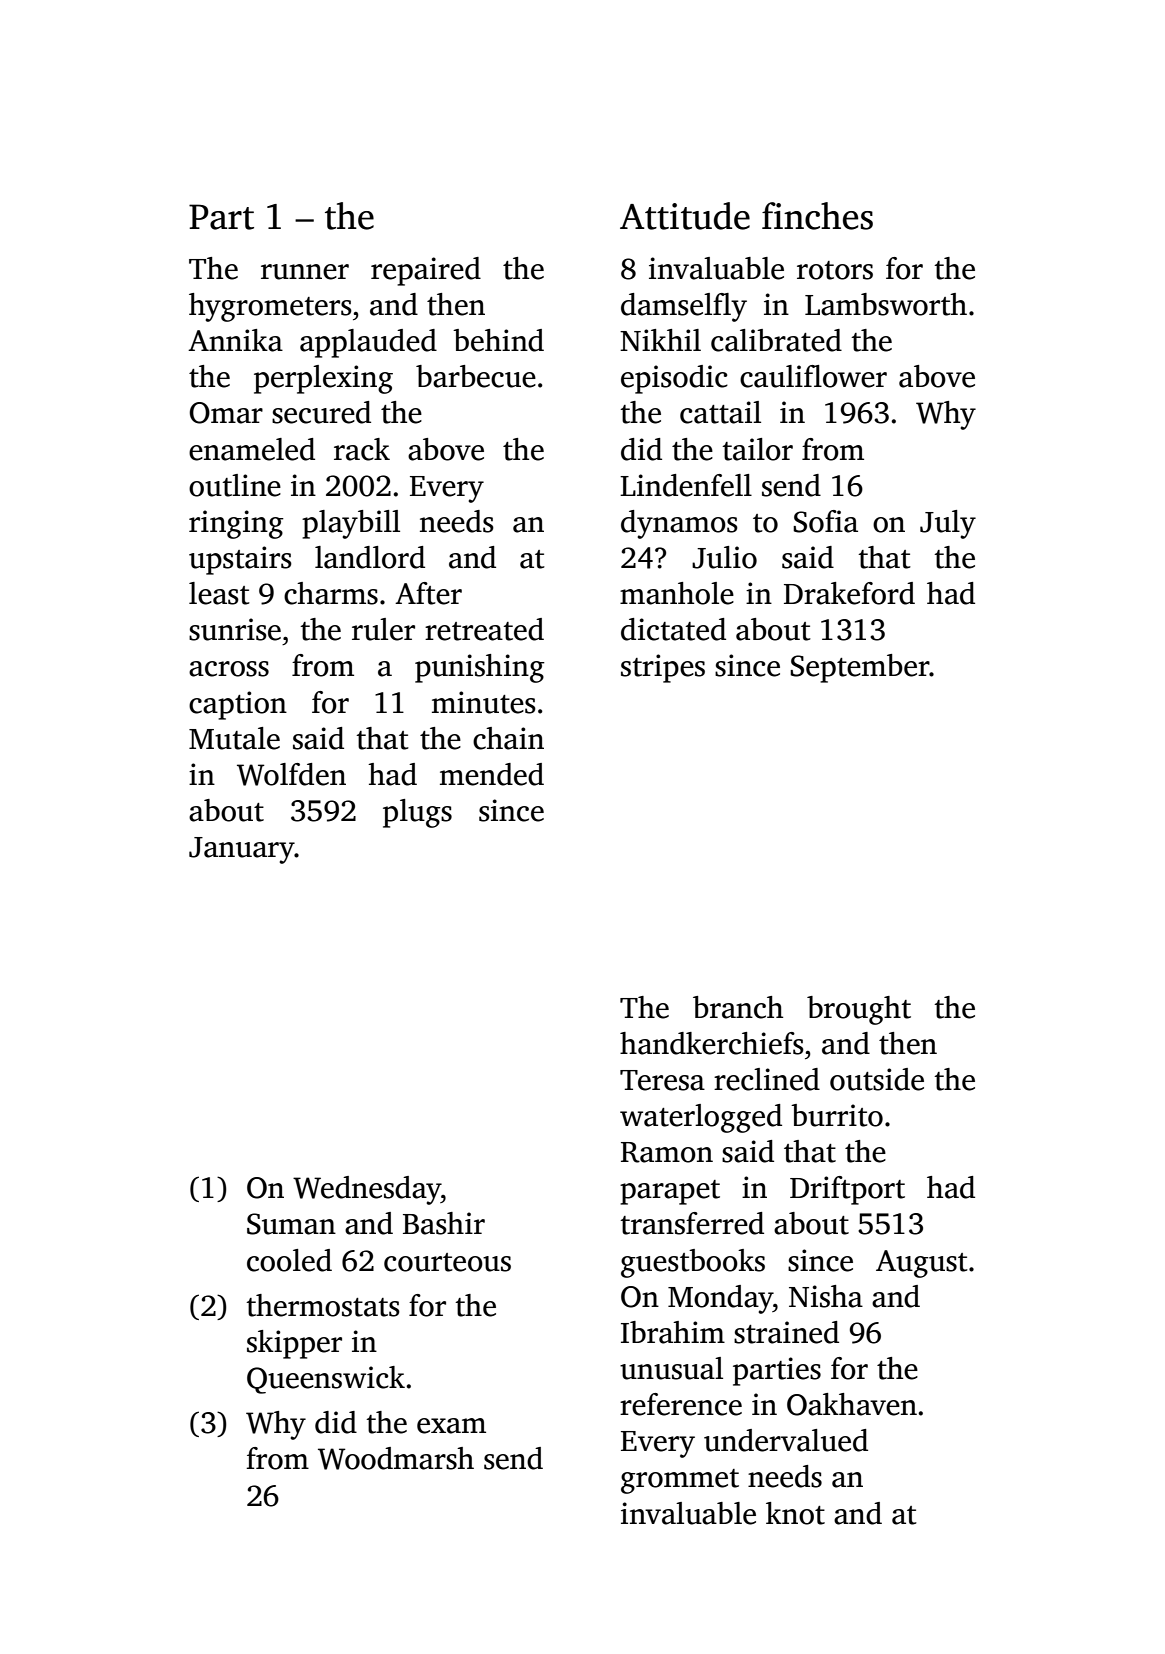 The height and width of the page is (1654, 1165). I want to click on finches, so click(817, 216).
